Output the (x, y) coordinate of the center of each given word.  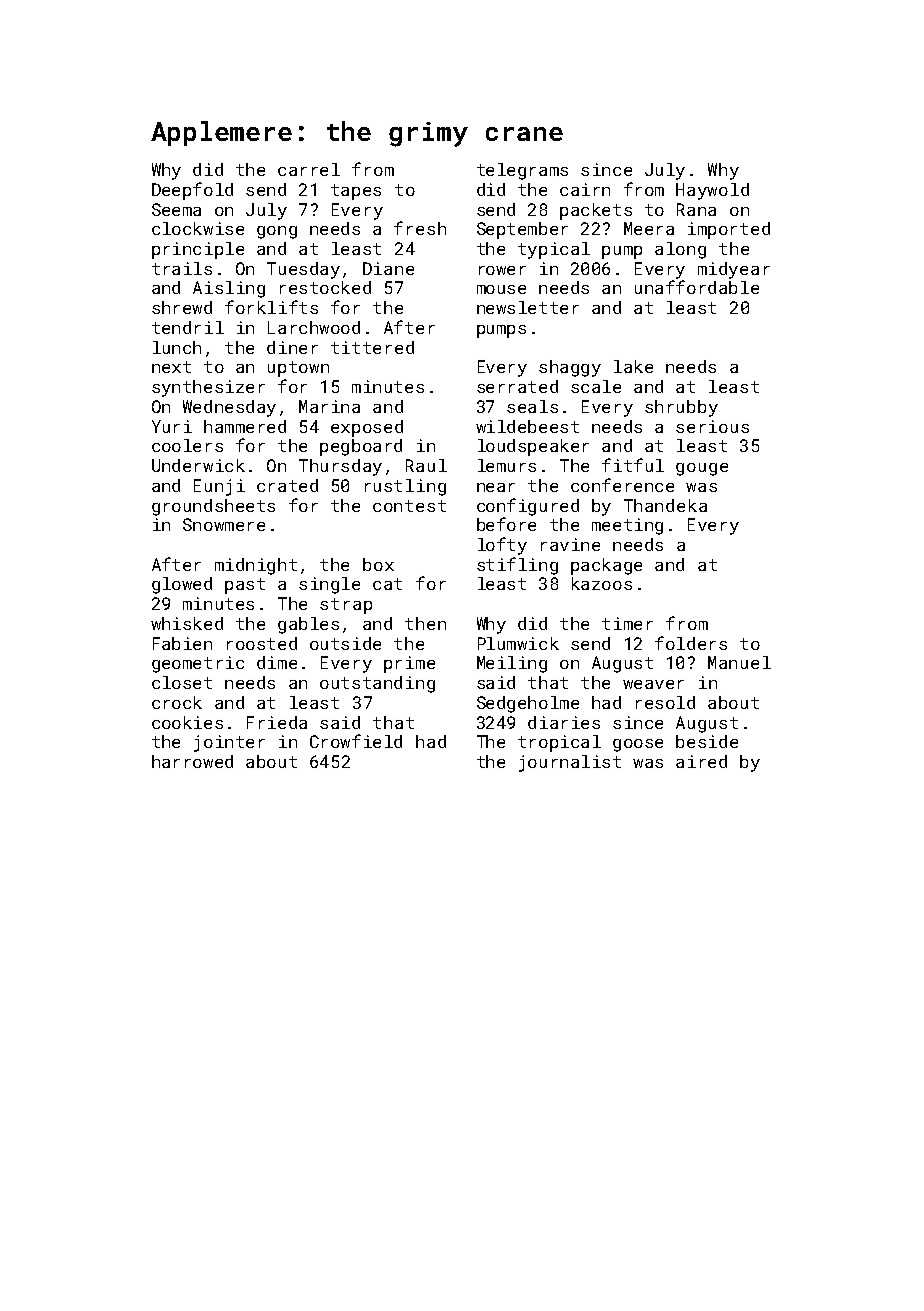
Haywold (712, 191)
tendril (188, 327)
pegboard (361, 447)
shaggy (570, 368)
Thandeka (665, 505)
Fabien (182, 643)
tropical (559, 743)
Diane (388, 268)
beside (707, 741)
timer (627, 623)
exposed (367, 428)
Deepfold (192, 191)
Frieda (277, 722)
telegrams (522, 171)
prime (409, 664)
